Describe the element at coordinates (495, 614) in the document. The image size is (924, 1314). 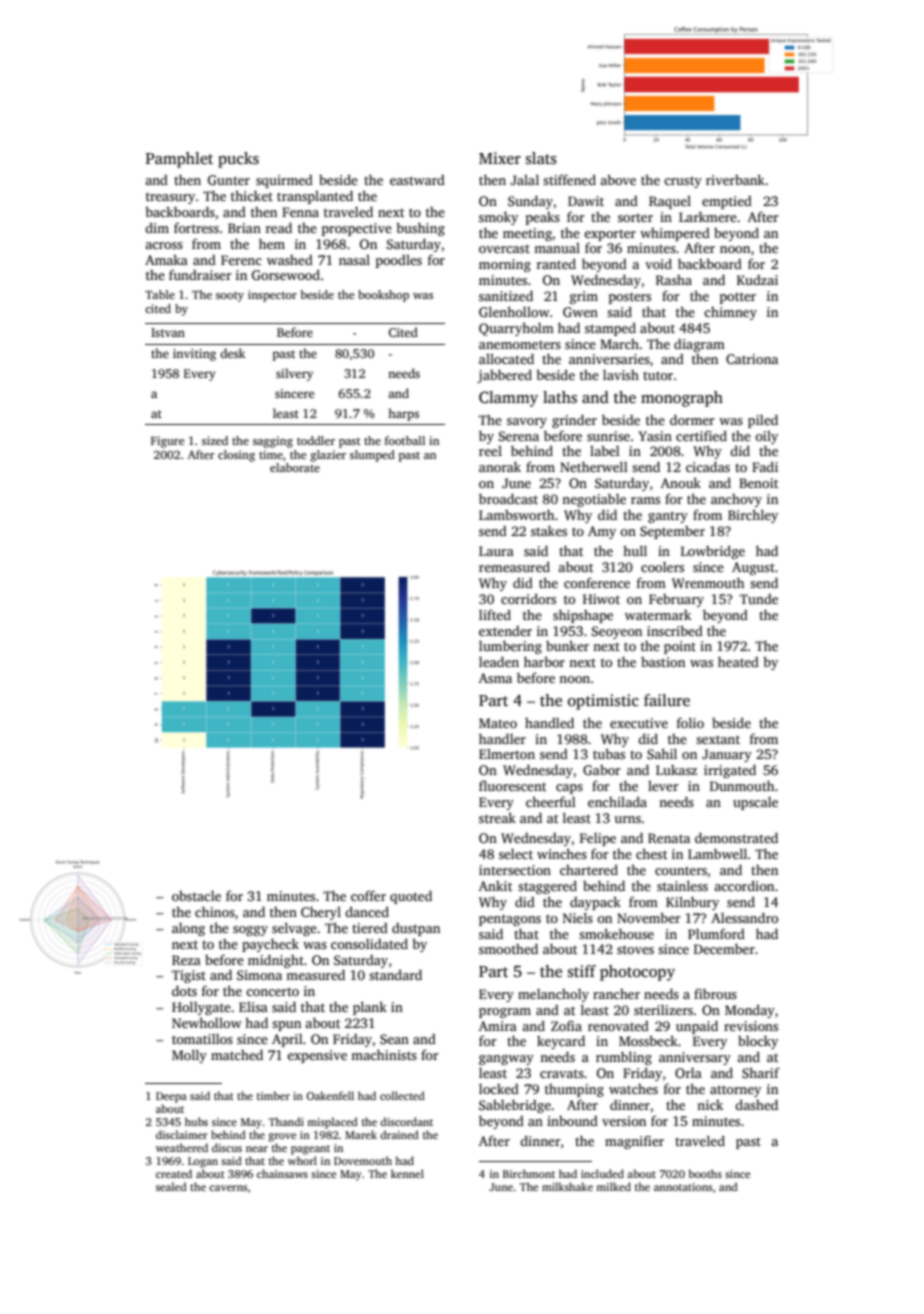
I see `lifted` at that location.
